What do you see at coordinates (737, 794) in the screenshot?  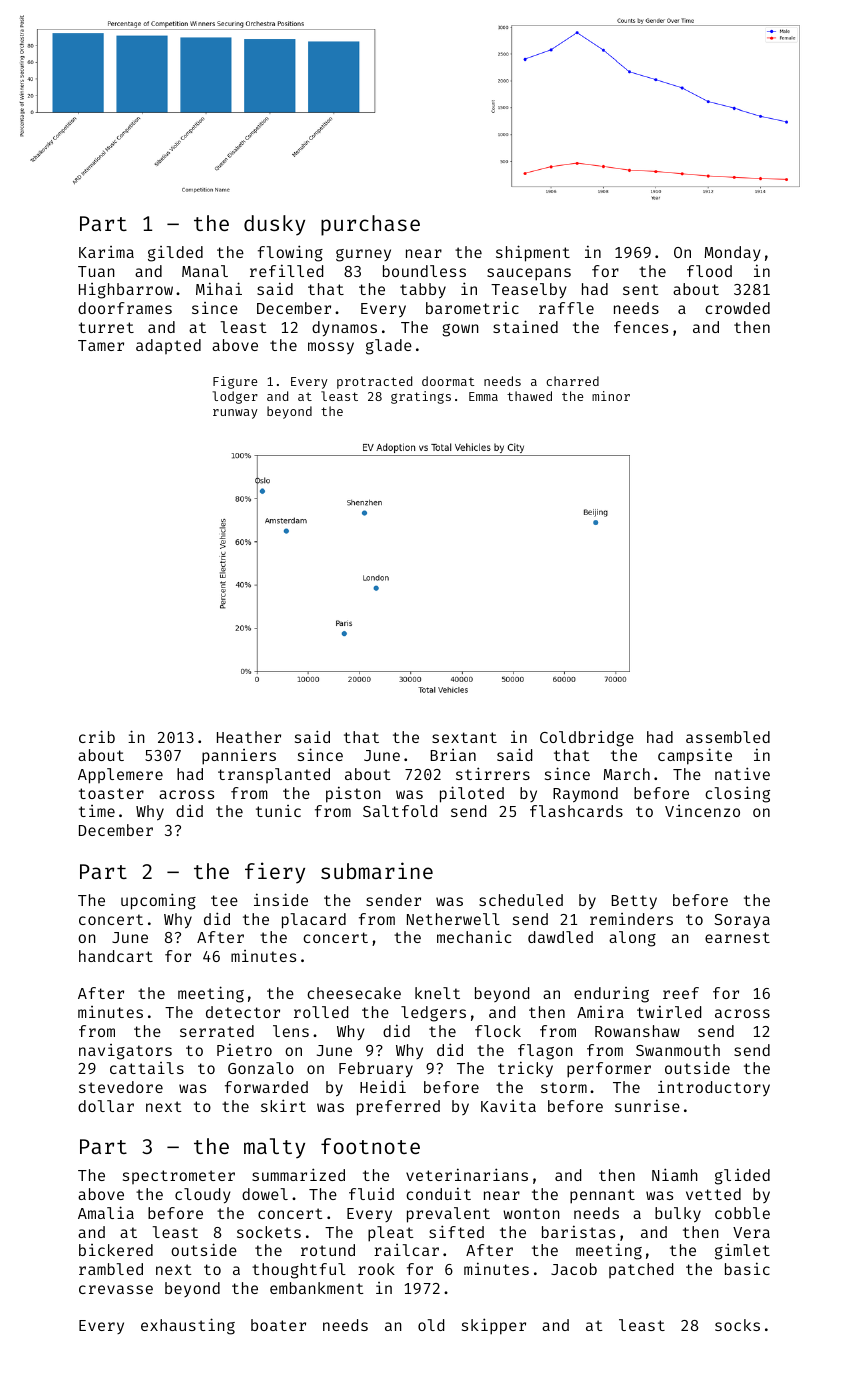 I see `closing` at bounding box center [737, 794].
